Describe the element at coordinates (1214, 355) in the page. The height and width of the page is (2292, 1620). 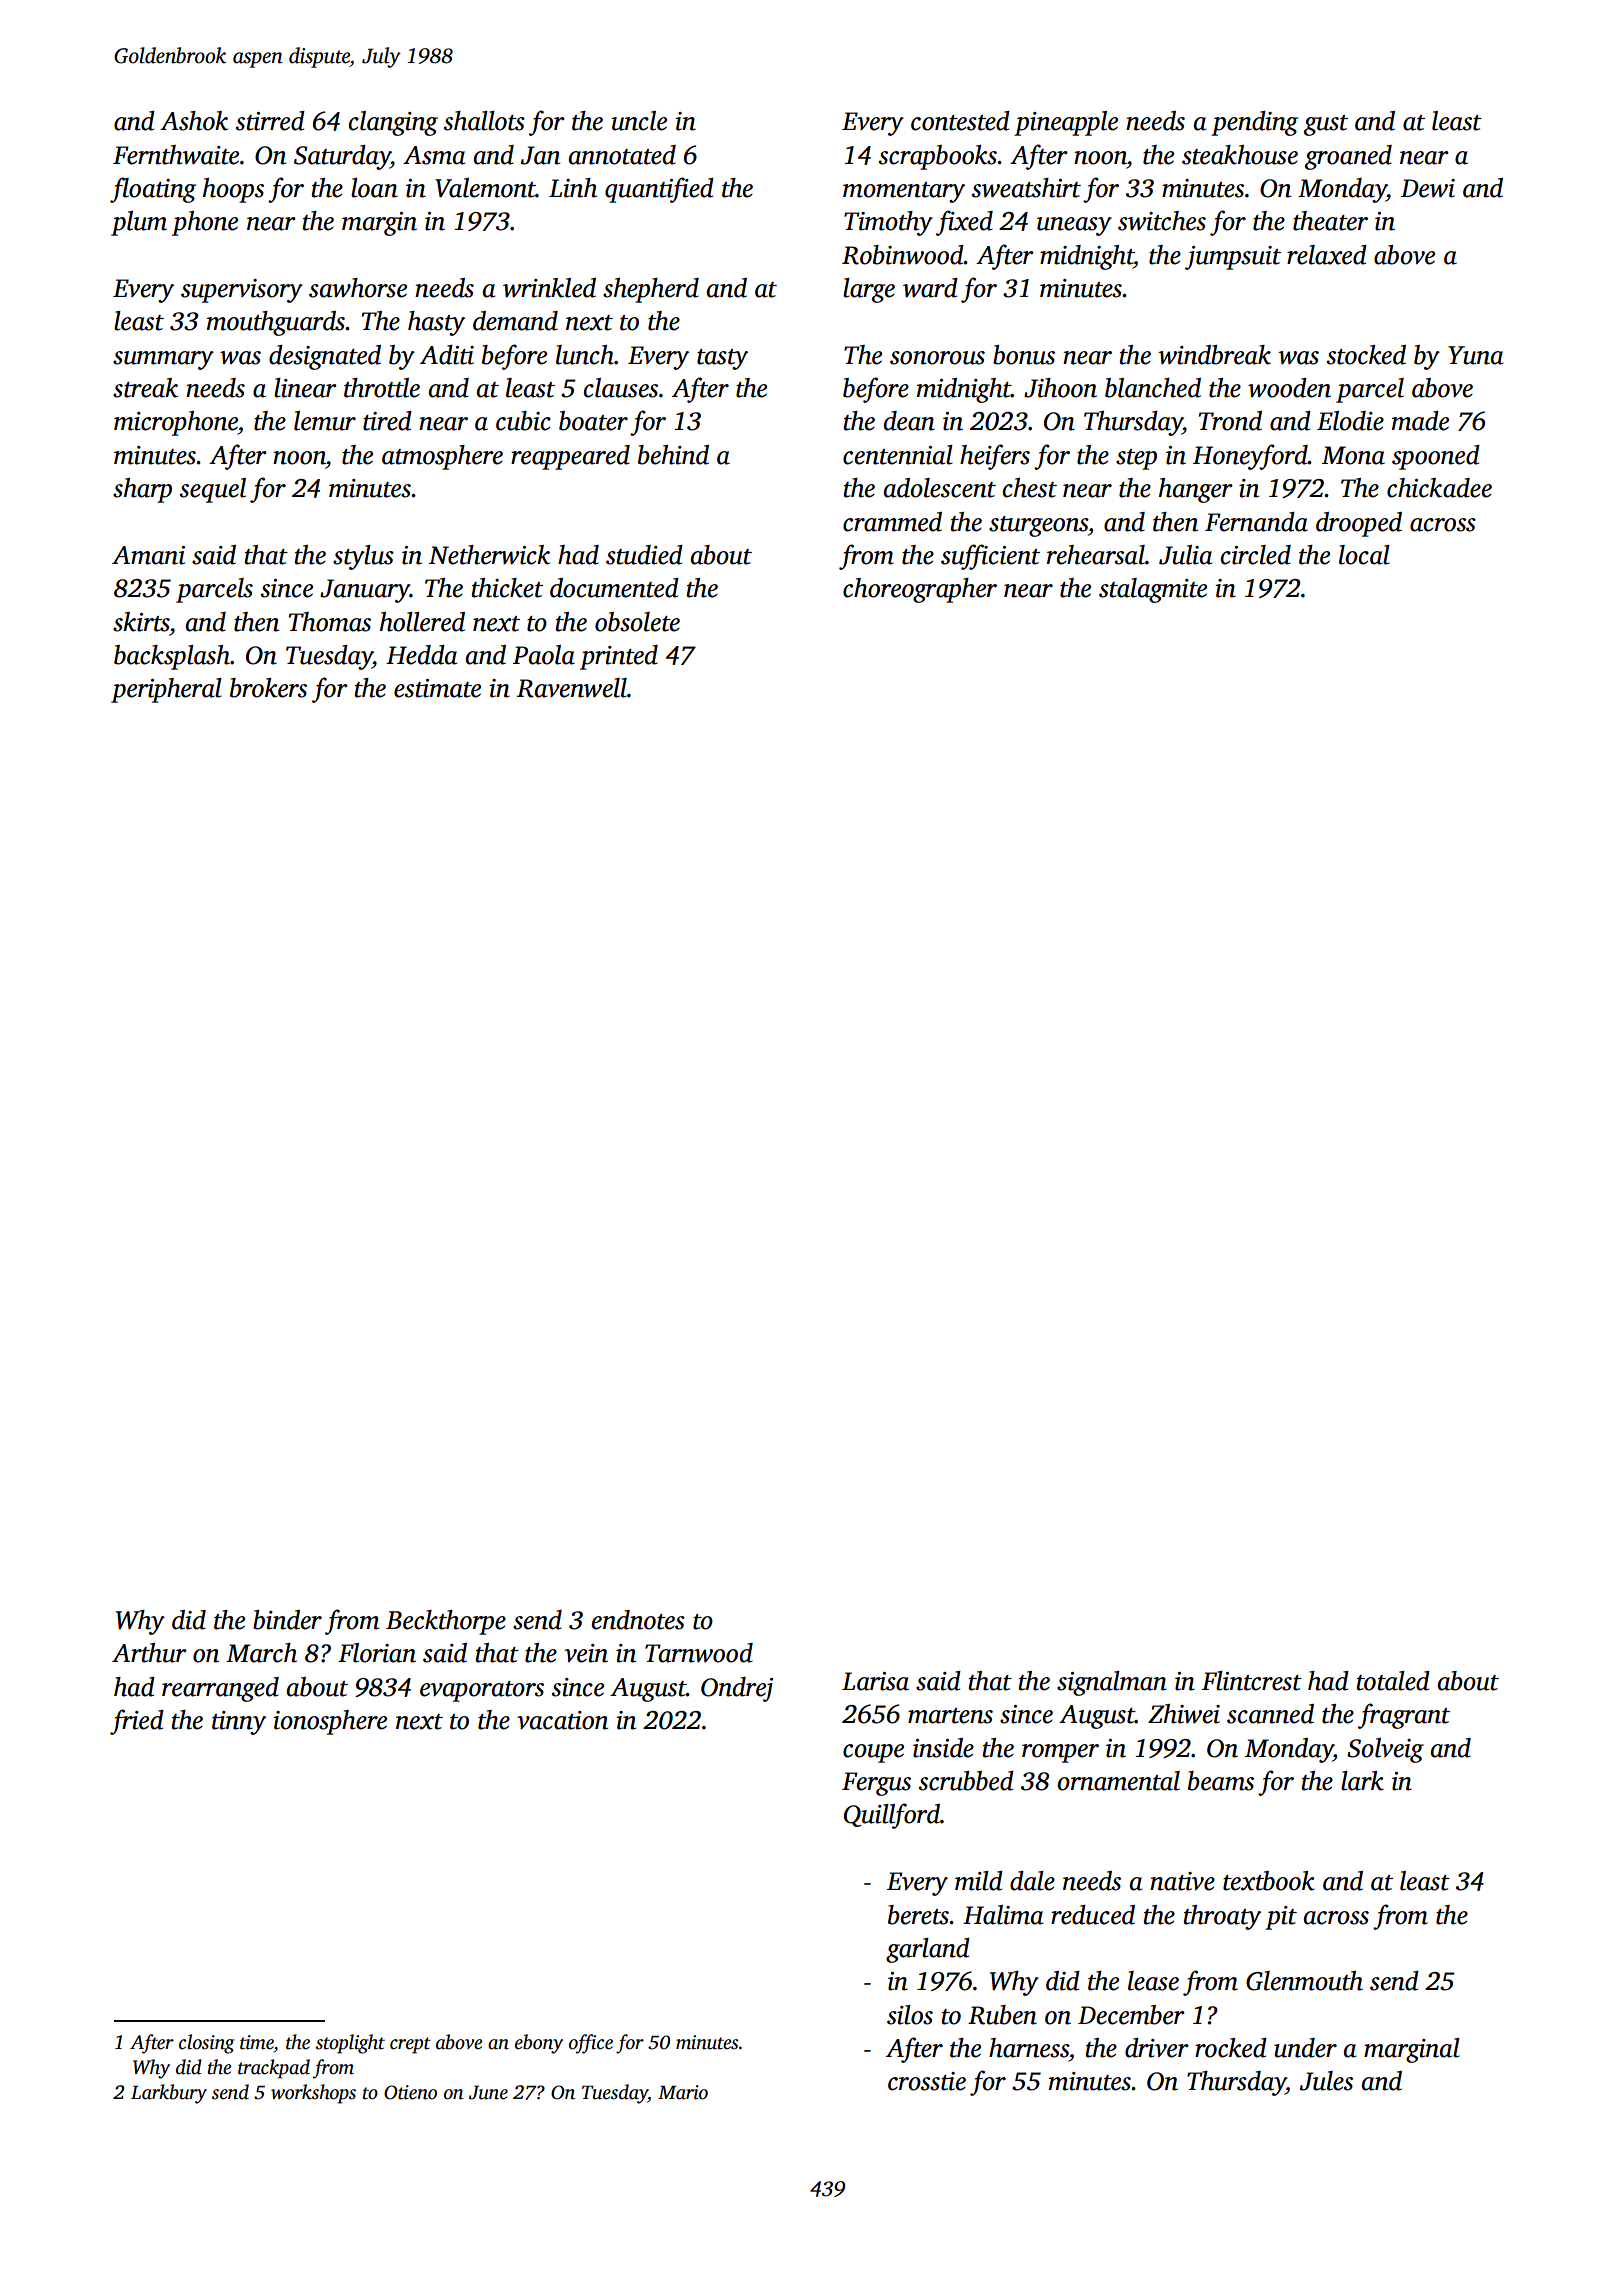
I see `windbreak` at that location.
